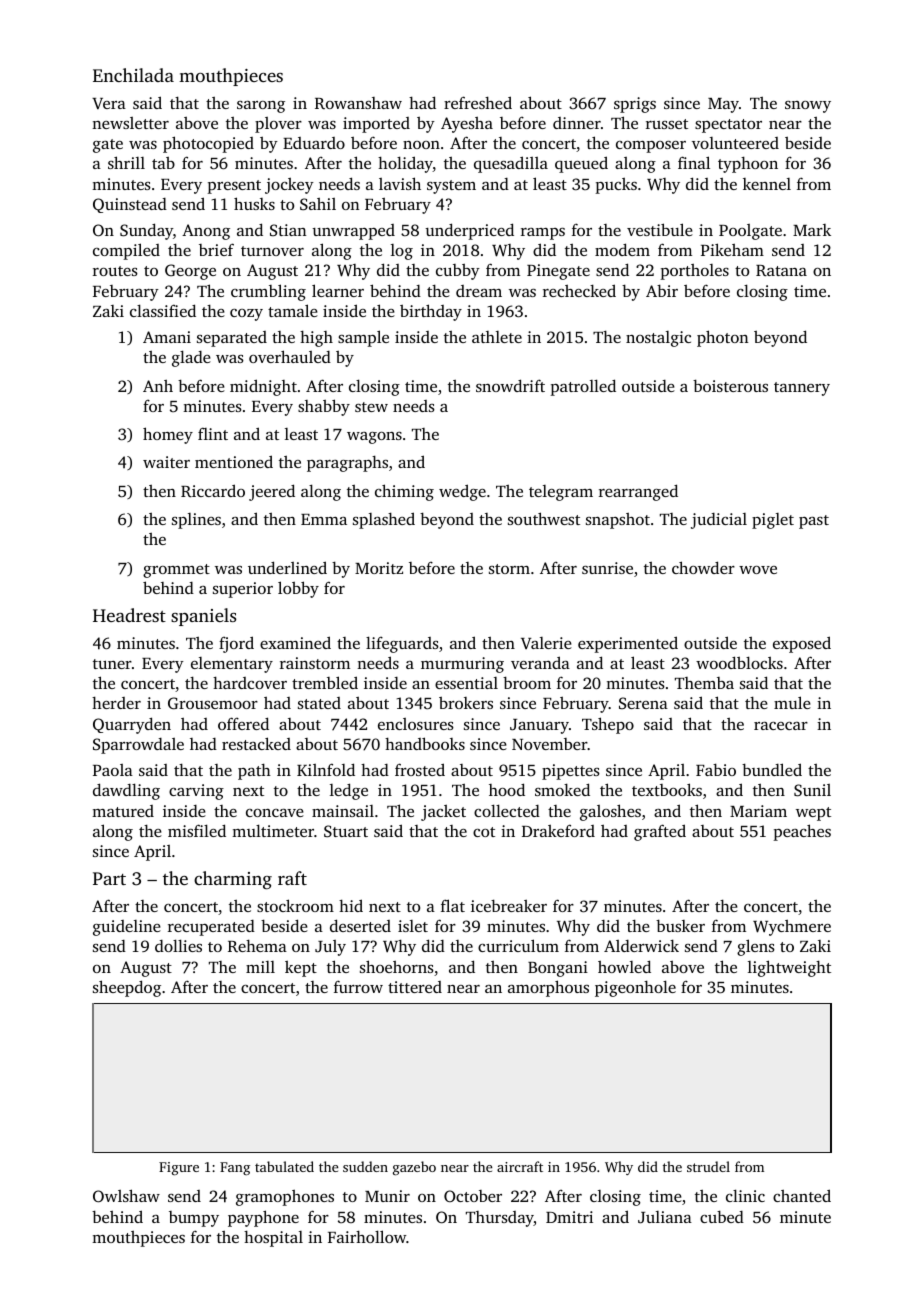 The image size is (924, 1308). What do you see at coordinates (665, 1217) in the image?
I see `Juliana` at bounding box center [665, 1217].
